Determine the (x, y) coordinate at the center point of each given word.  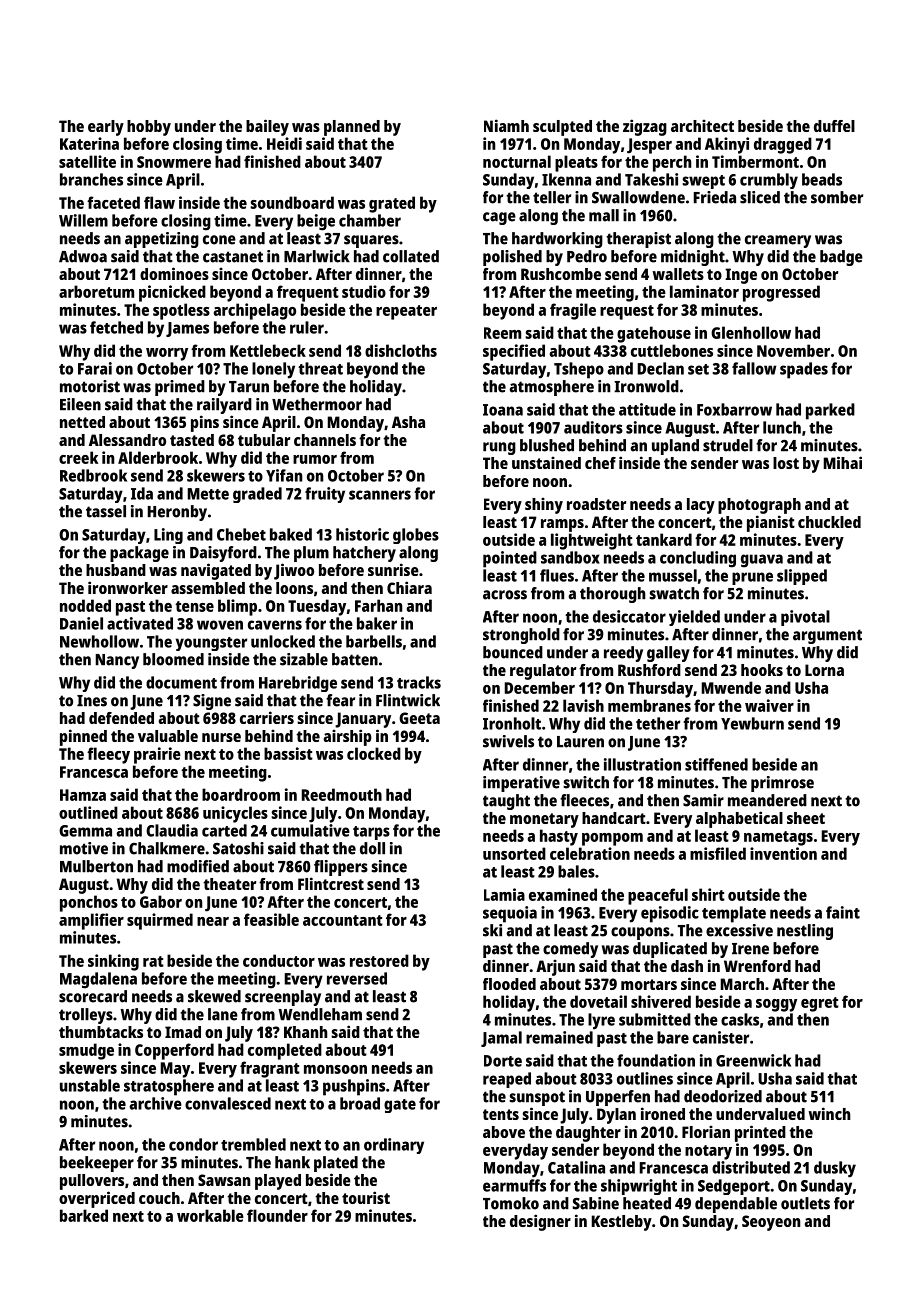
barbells (374, 641)
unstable (90, 1085)
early (106, 128)
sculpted (562, 128)
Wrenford (757, 966)
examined (563, 894)
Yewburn (752, 723)
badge (841, 258)
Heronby (177, 513)
